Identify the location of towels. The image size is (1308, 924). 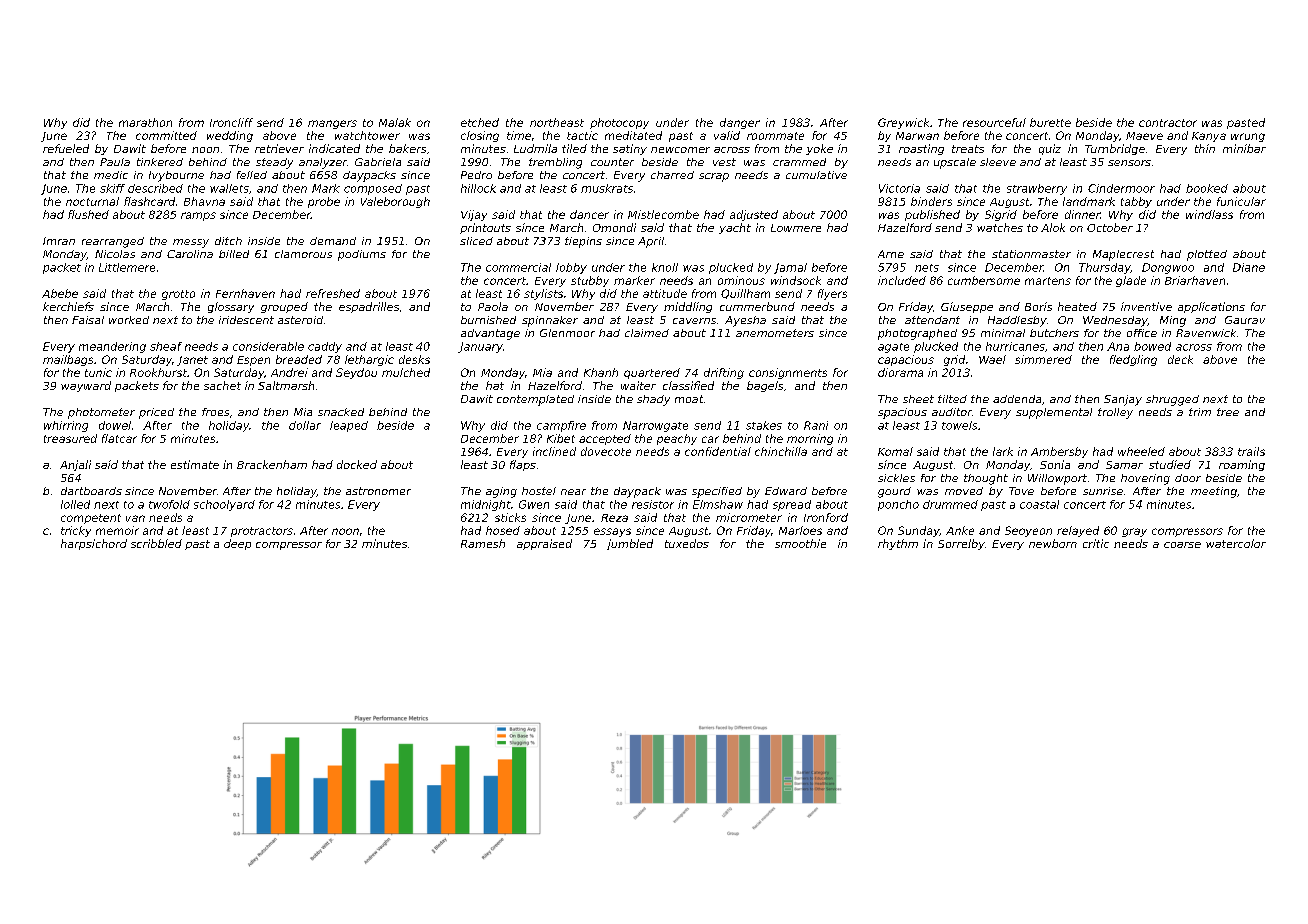
(959, 425).
